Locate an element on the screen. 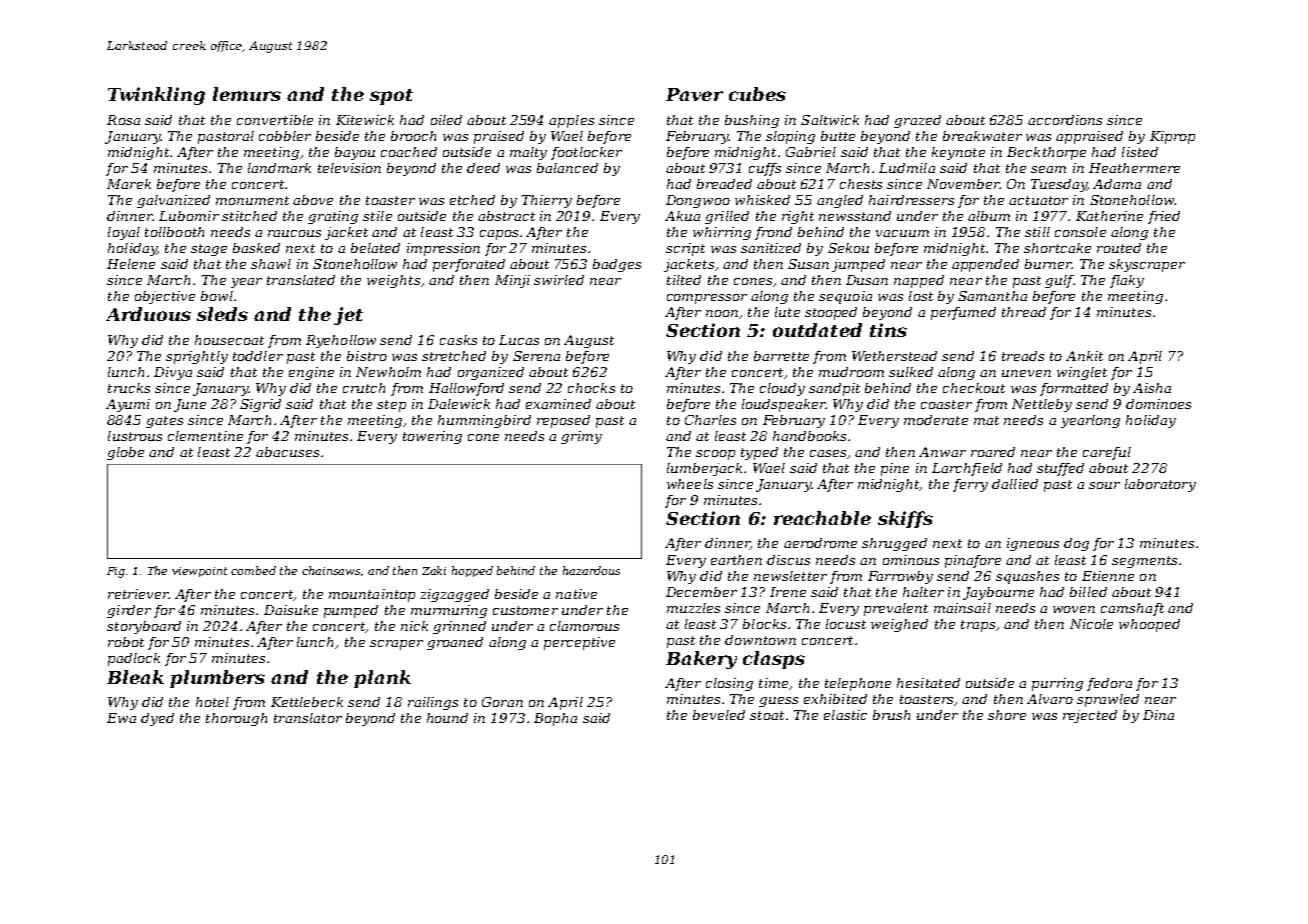 Image resolution: width=1308 pixels, height=924 pixels. dyed is located at coordinates (157, 719).
